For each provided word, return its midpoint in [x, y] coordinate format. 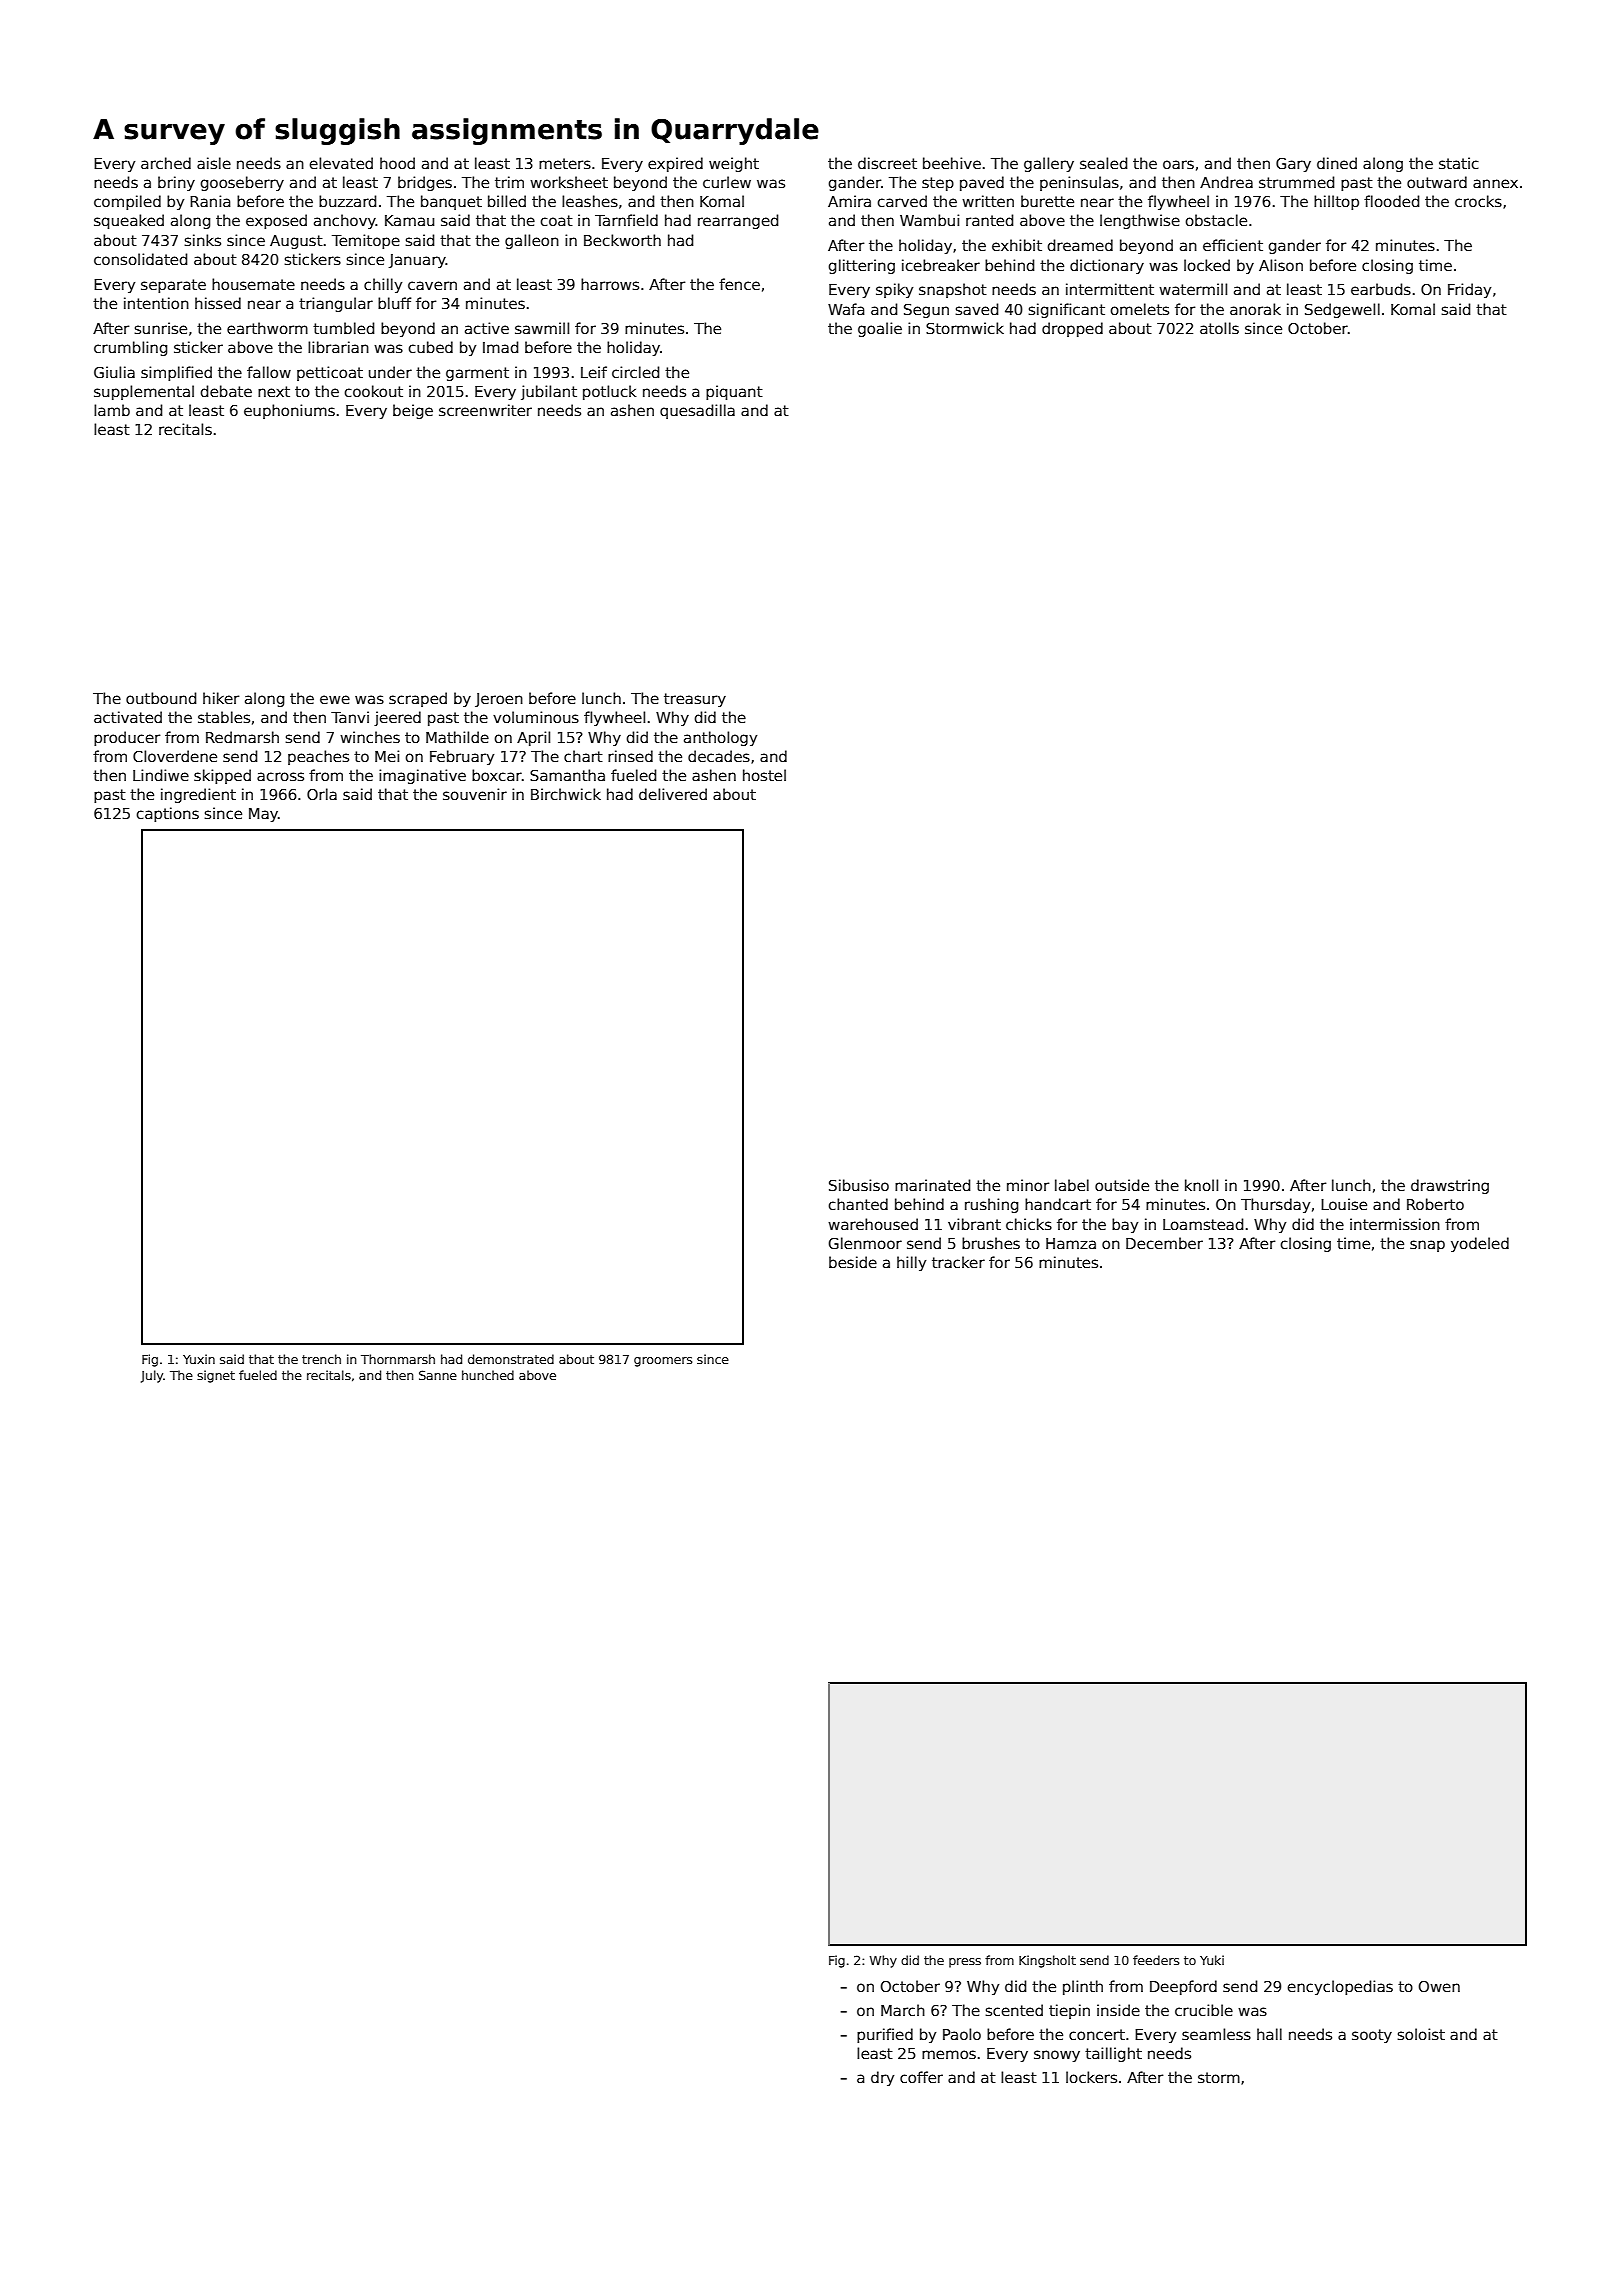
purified [885, 2035]
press [965, 1963]
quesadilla [697, 411]
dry [882, 2078]
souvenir [475, 794]
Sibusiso [859, 1185]
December [1164, 1243]
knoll [1201, 1185]
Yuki [1212, 1960]
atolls [1219, 328]
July [152, 1376]
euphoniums [289, 411]
